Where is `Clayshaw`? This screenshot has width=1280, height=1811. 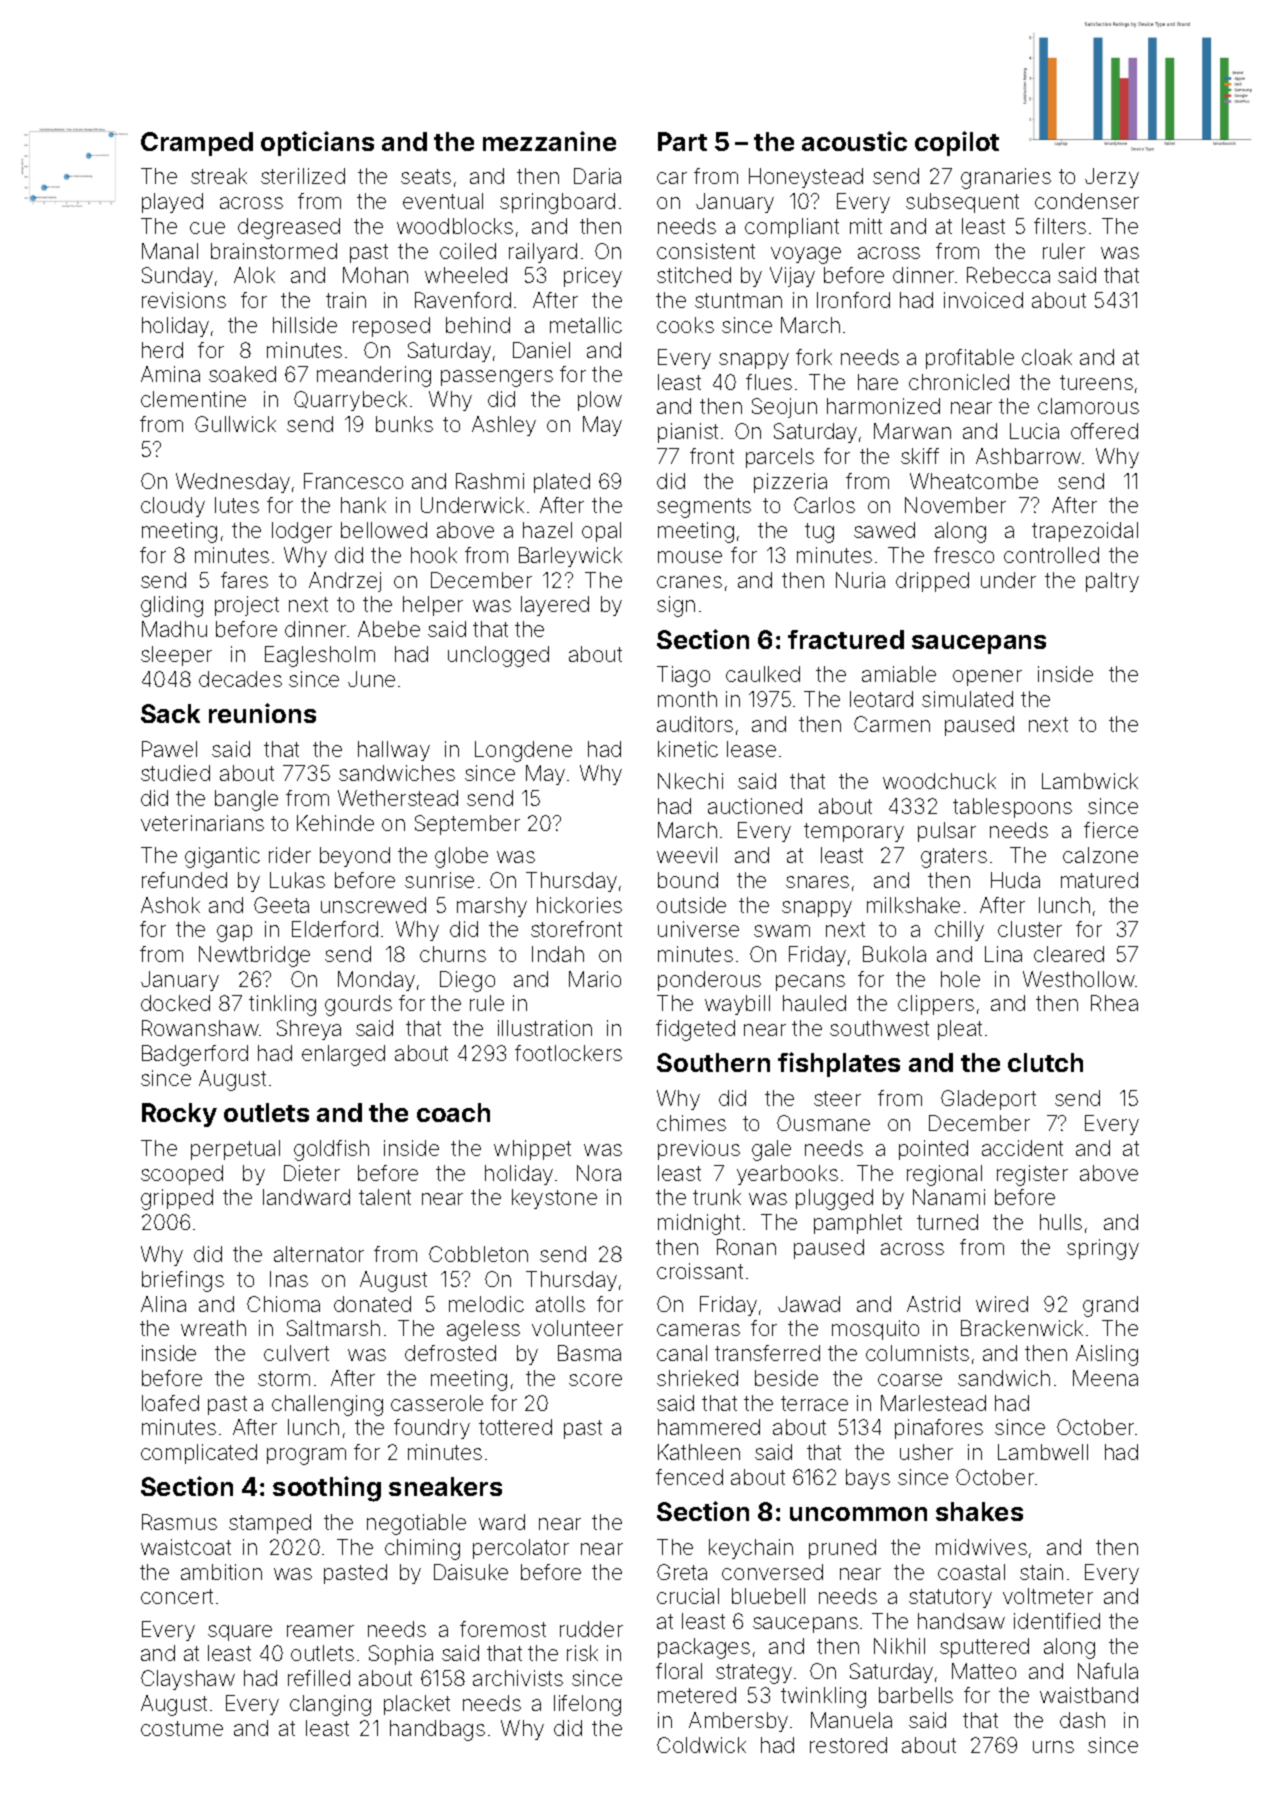
Clayshaw is located at coordinates (188, 1680).
